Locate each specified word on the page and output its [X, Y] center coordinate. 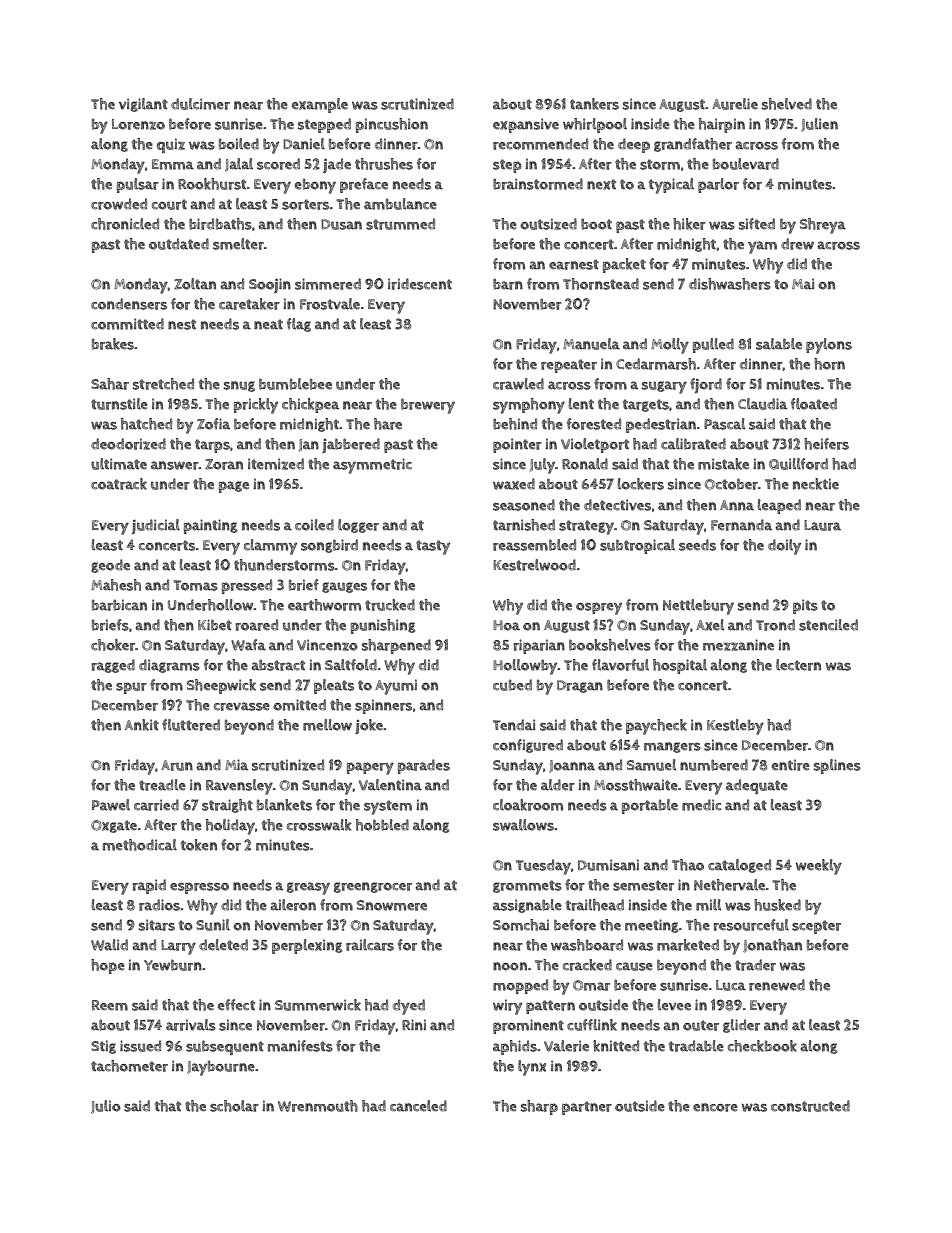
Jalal [239, 165]
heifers [826, 444]
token [199, 845]
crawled [518, 384]
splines [837, 766]
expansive [526, 125]
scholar [234, 1106]
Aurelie [735, 104]
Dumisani [608, 865]
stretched [163, 384]
